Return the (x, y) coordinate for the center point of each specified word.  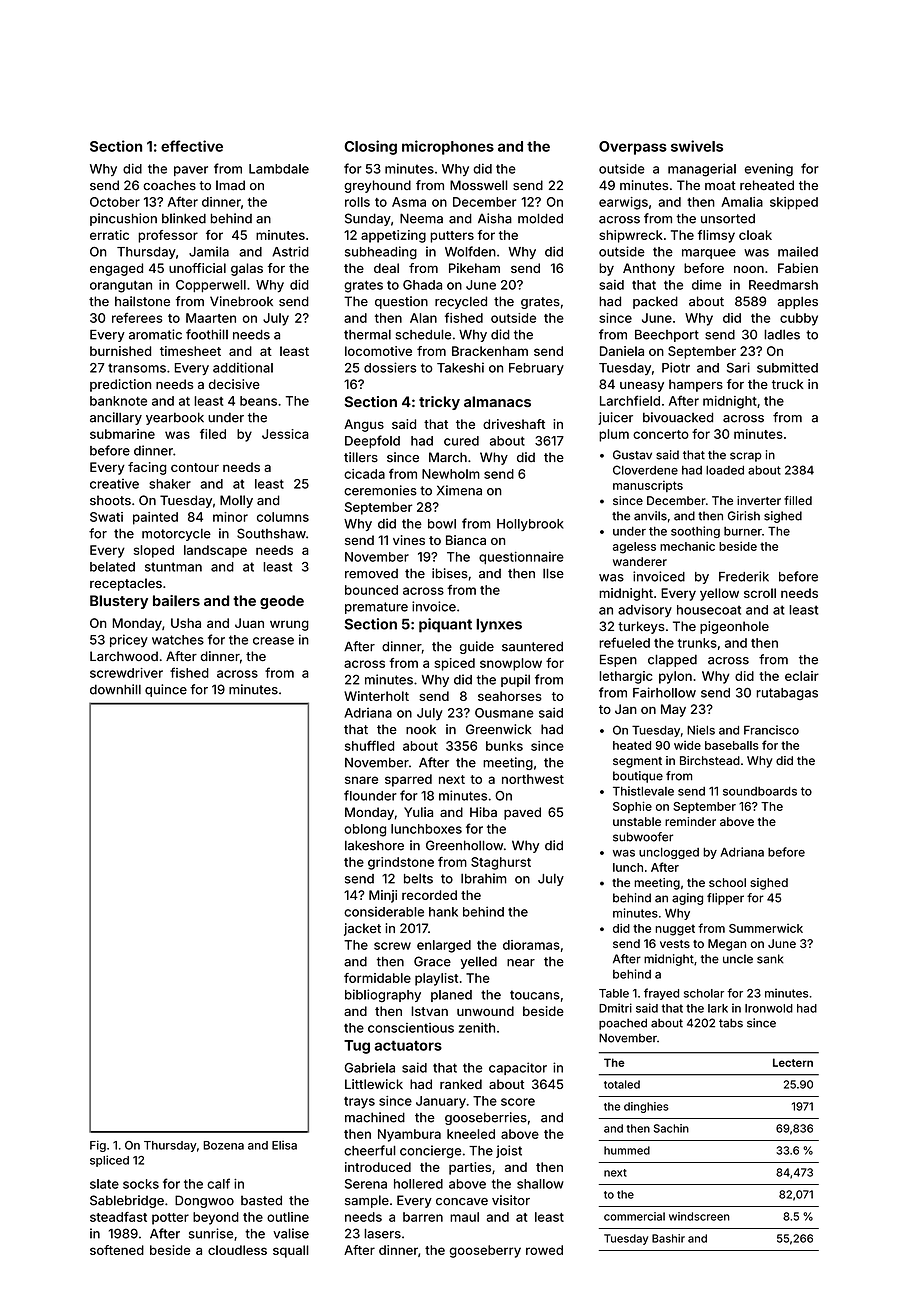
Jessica (285, 434)
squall (291, 1251)
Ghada (422, 285)
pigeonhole (734, 627)
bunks (504, 746)
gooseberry (485, 1251)
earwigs (623, 203)
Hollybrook (530, 525)
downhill (115, 689)
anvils (650, 516)
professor (168, 236)
